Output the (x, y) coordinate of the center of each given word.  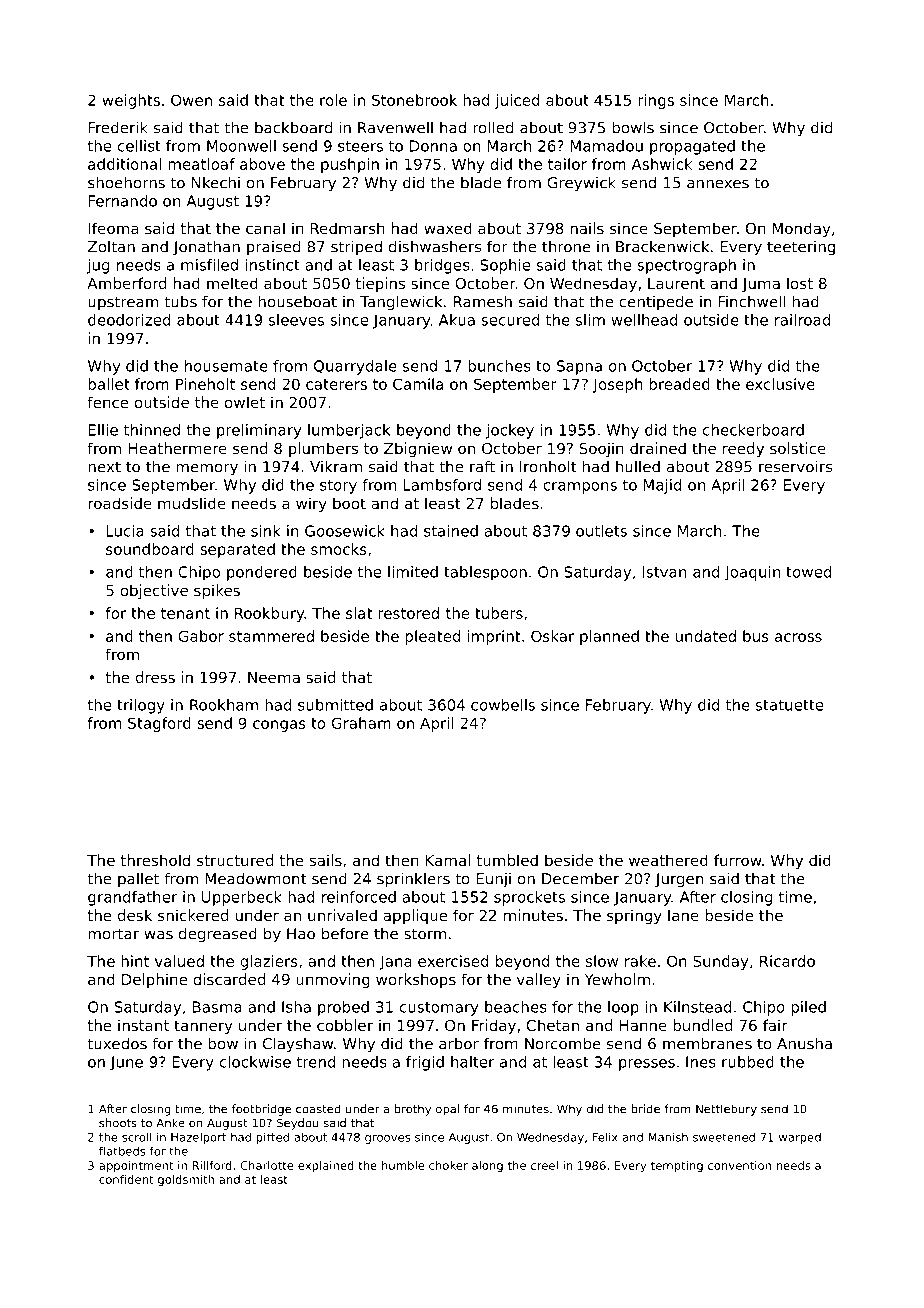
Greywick (581, 184)
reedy (743, 449)
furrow (738, 860)
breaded (679, 384)
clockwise (255, 1062)
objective (154, 591)
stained (451, 531)
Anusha (804, 1043)
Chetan (553, 1025)
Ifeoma (113, 228)
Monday (801, 229)
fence (107, 402)
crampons (580, 488)
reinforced (359, 897)
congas (279, 726)
